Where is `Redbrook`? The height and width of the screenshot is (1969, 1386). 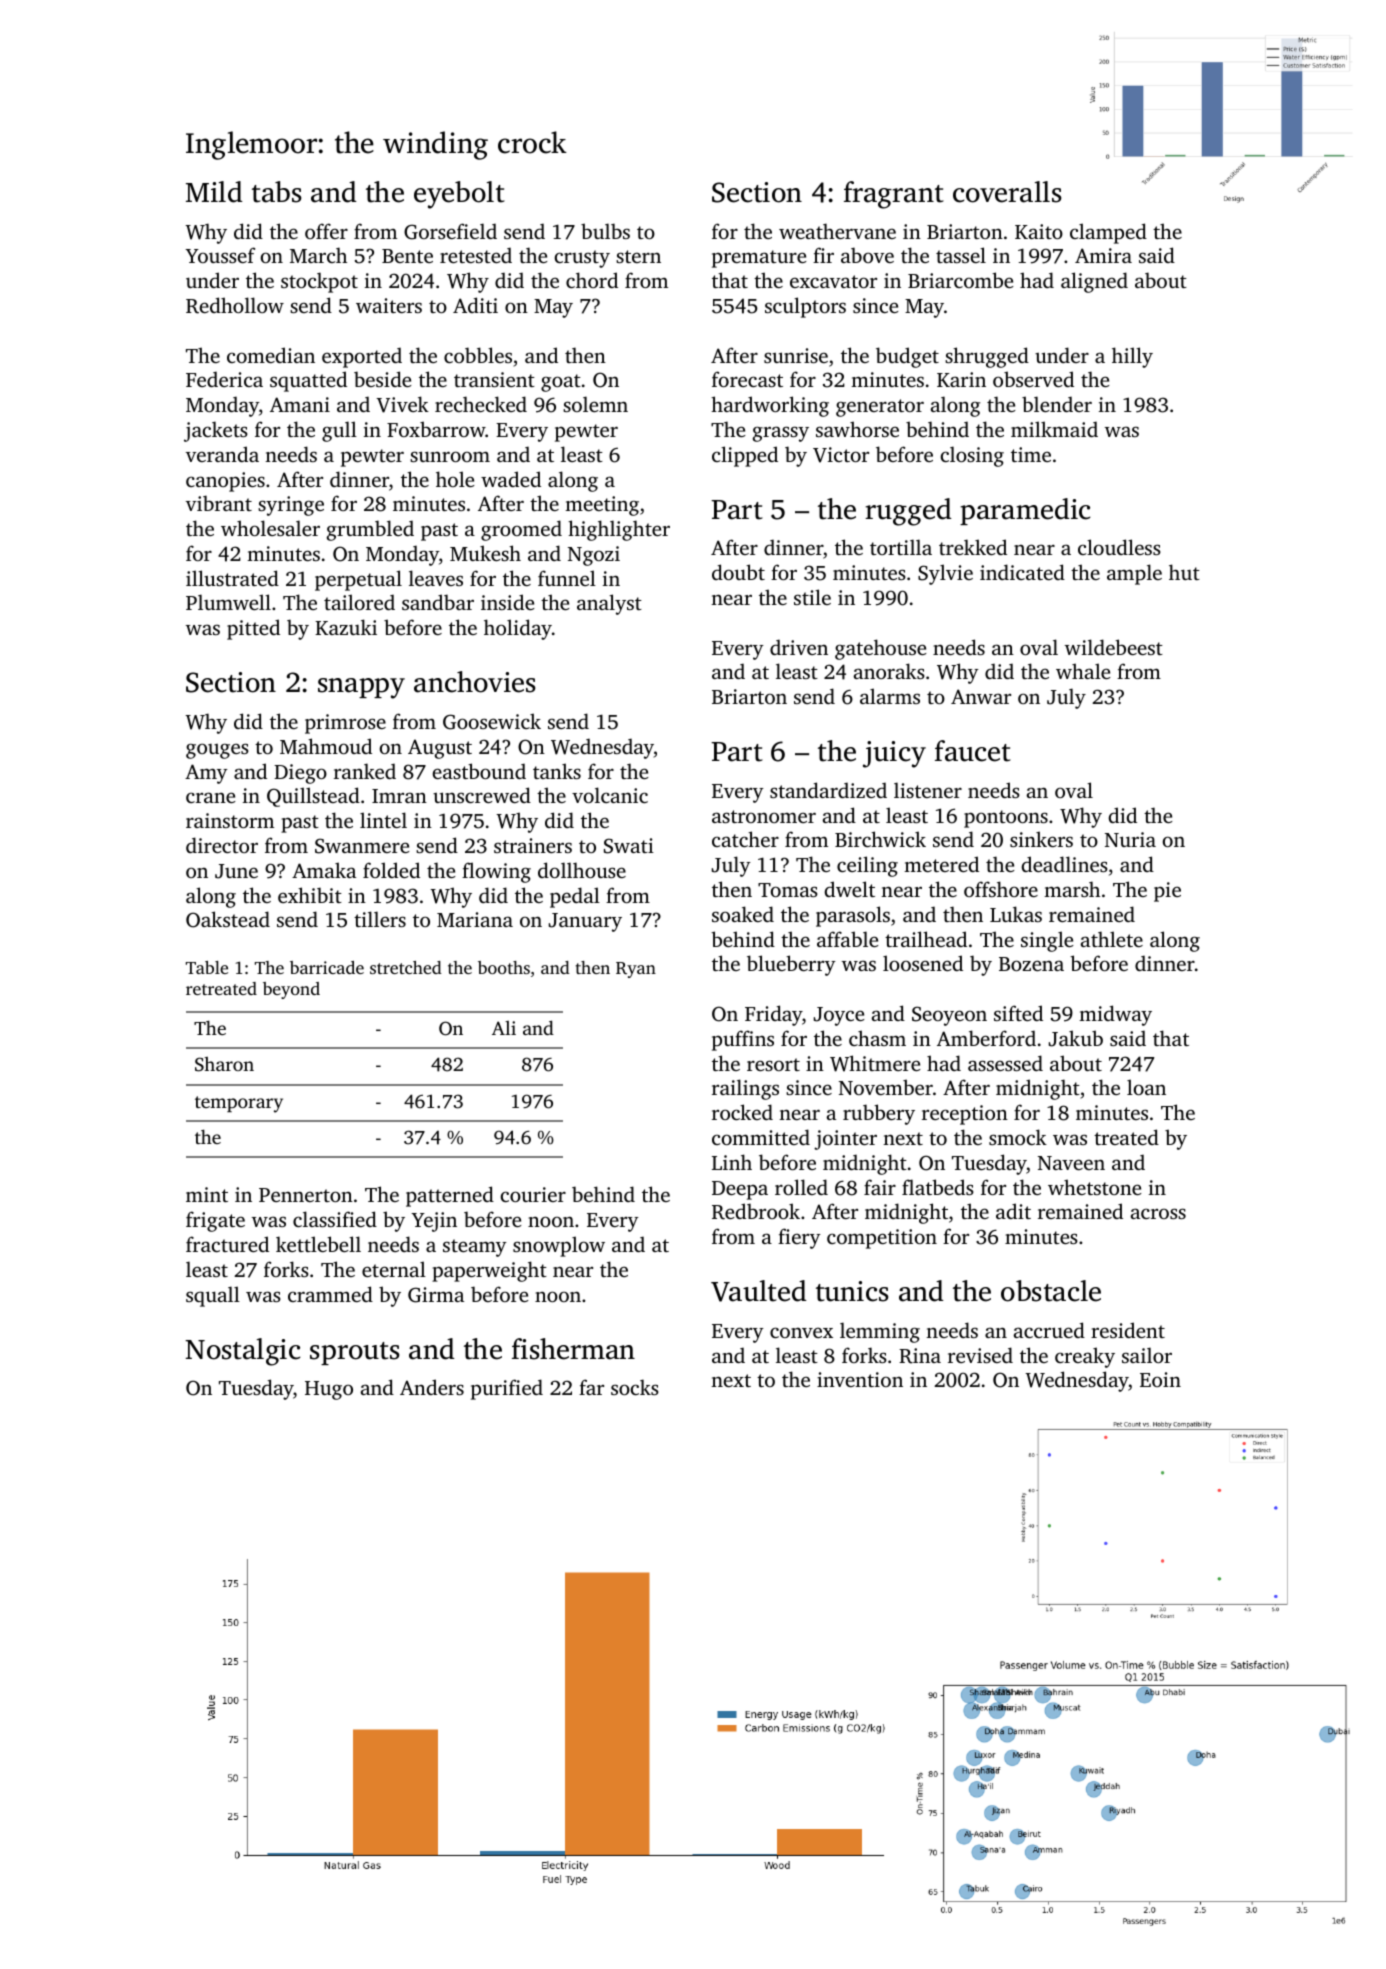 Redbrook is located at coordinates (756, 1211).
